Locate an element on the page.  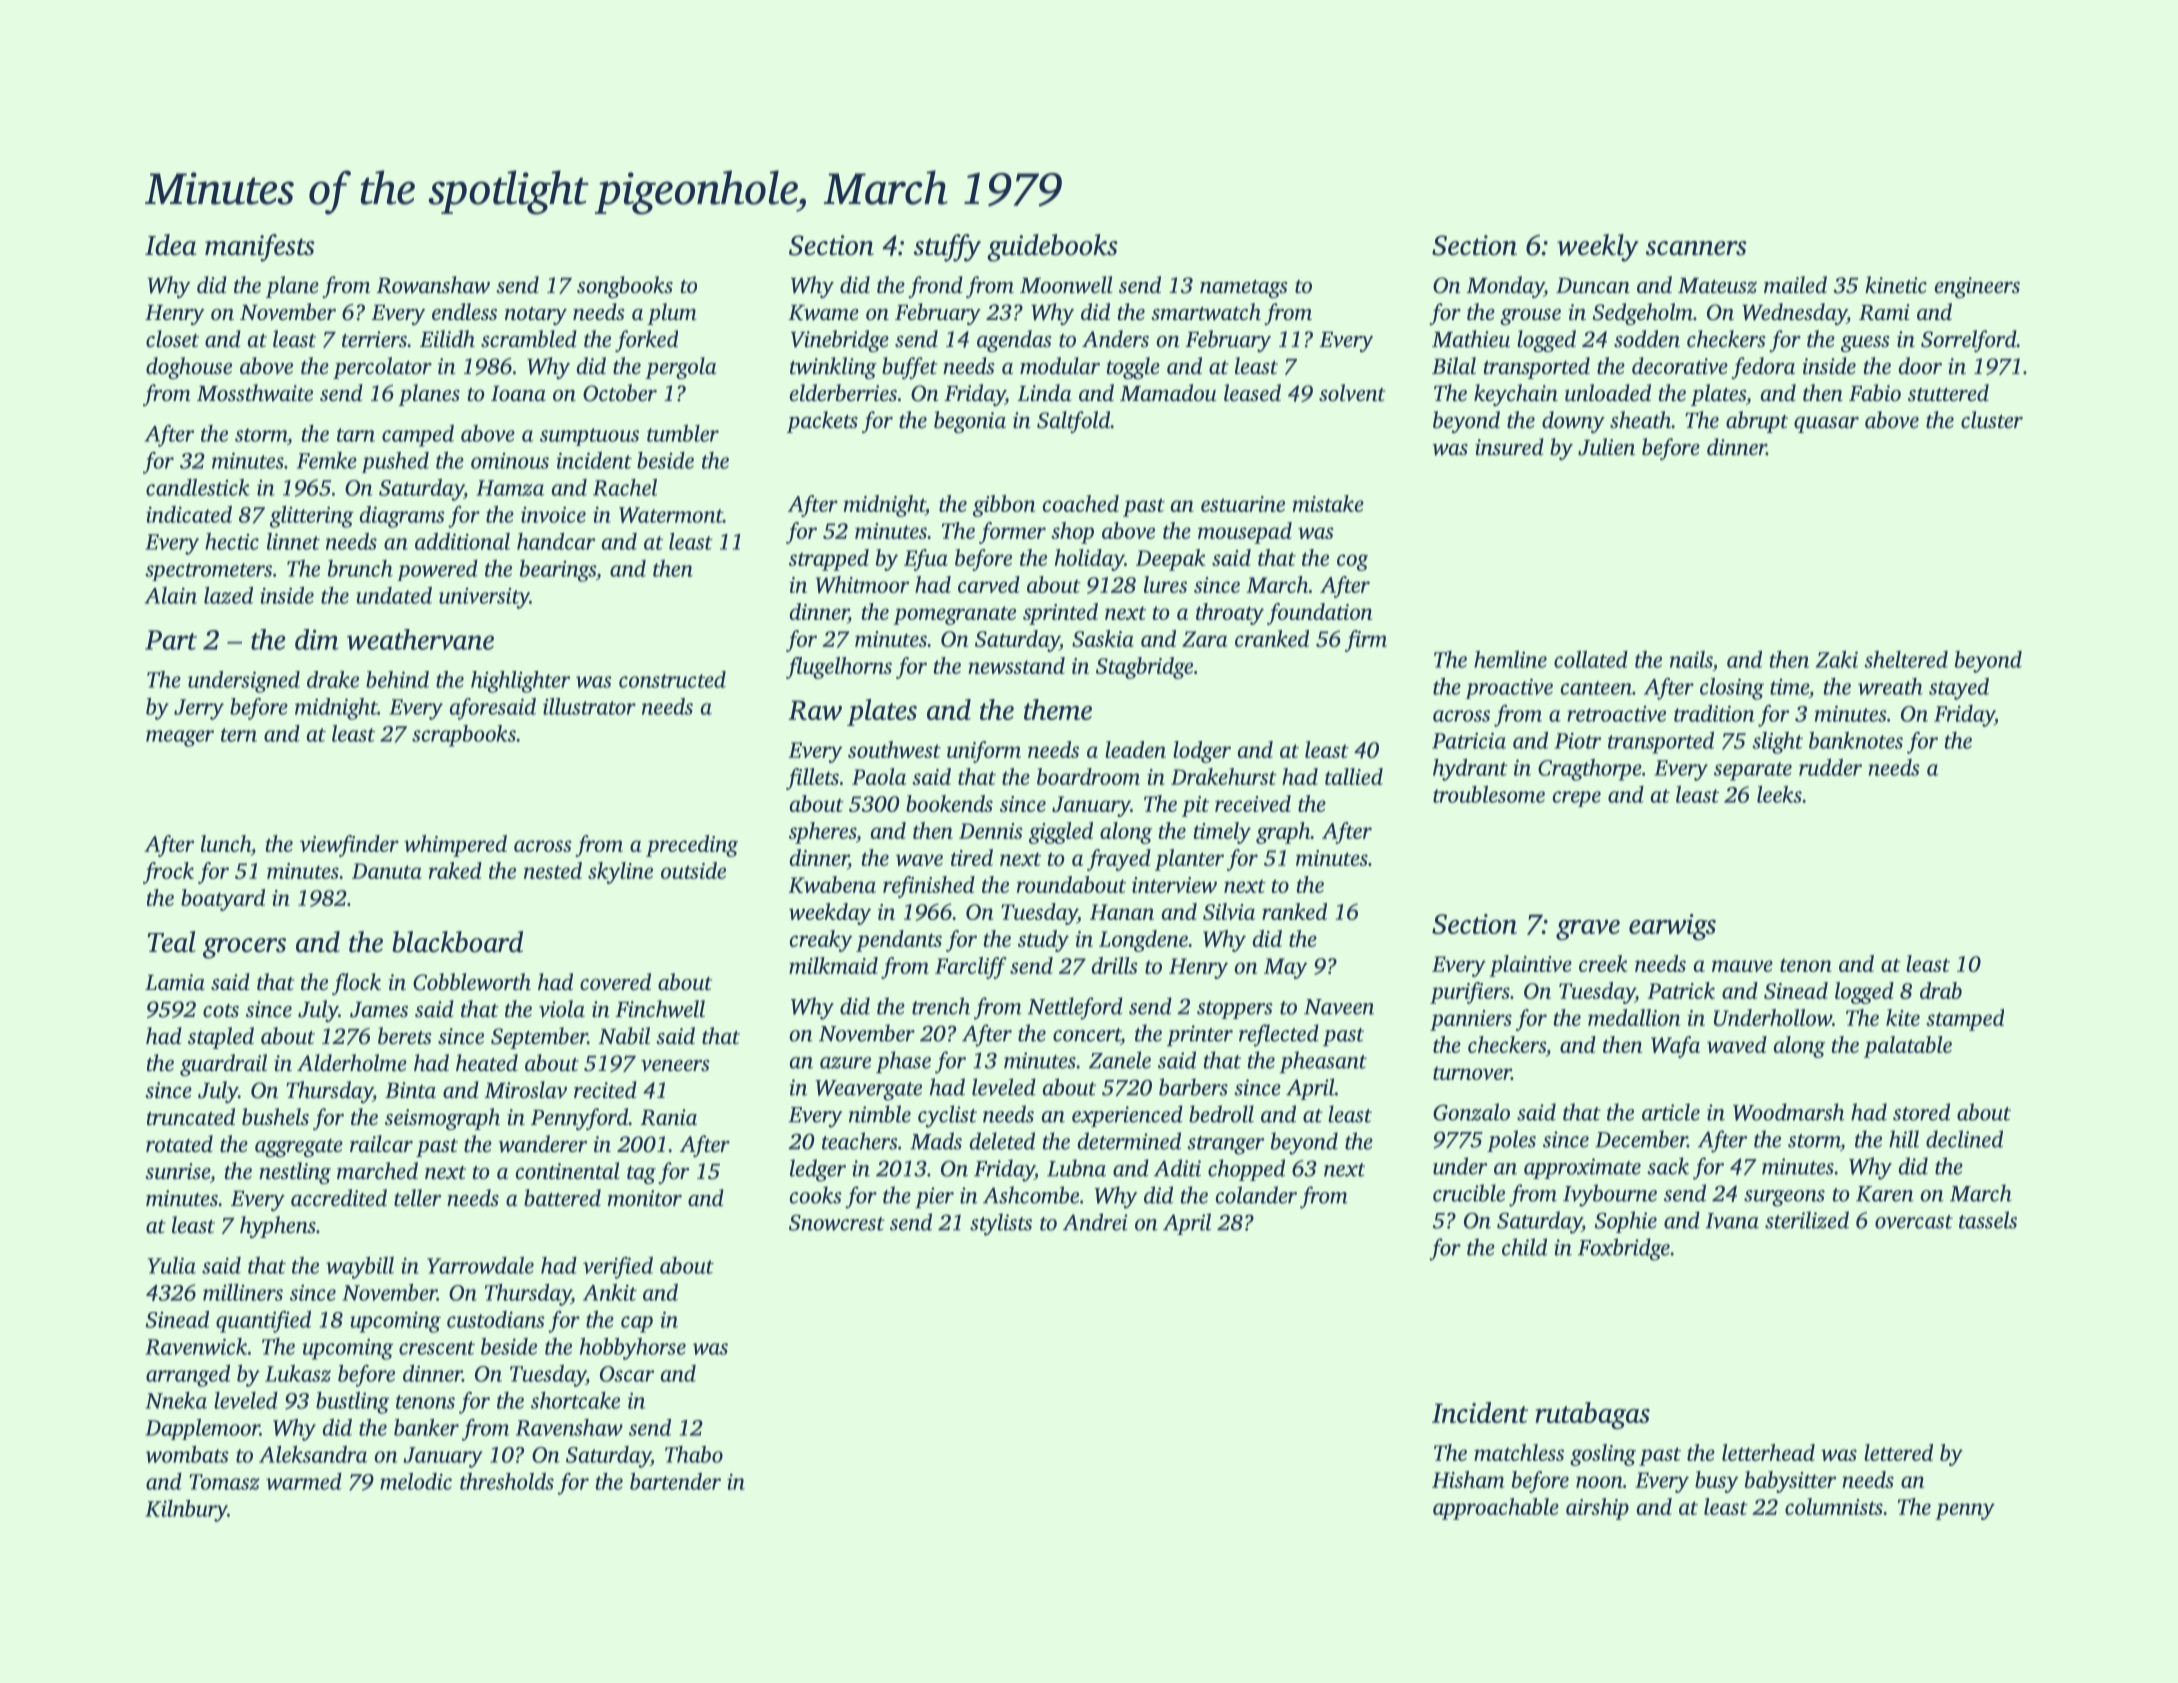
camped is located at coordinates (418, 436).
